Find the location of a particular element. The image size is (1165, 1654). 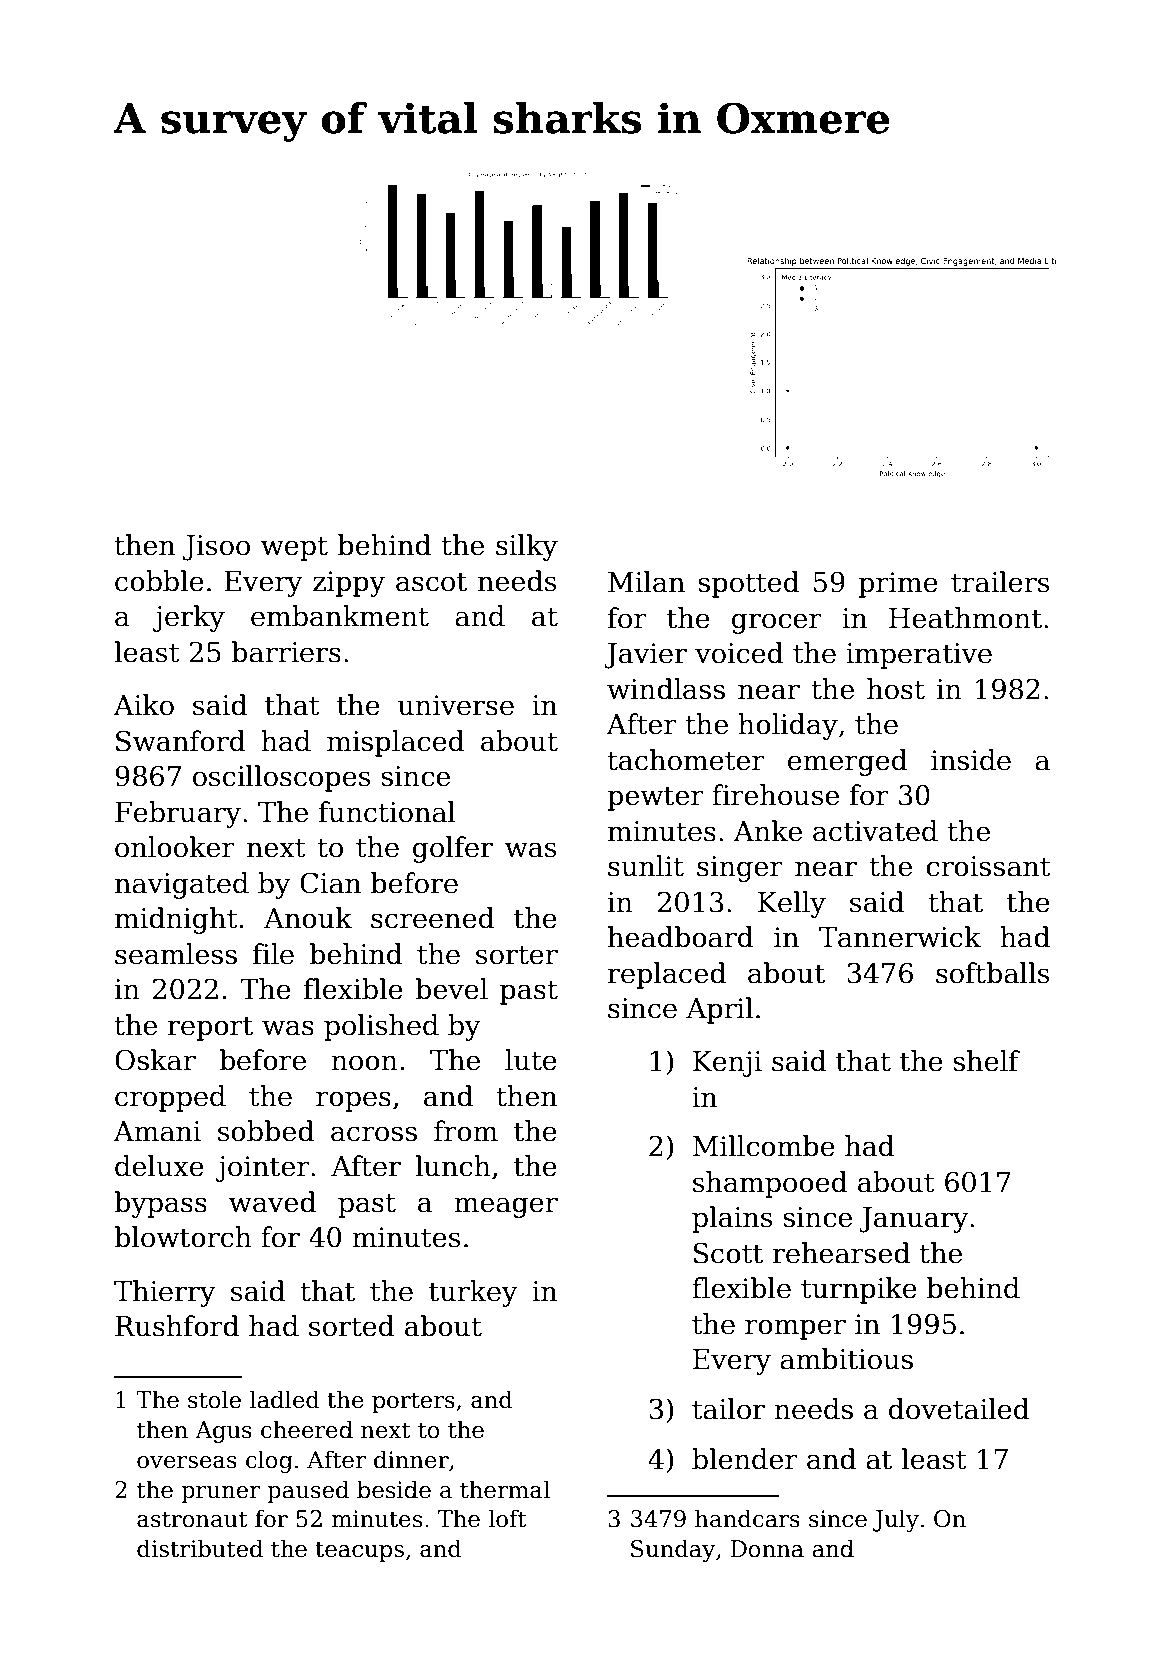

silky is located at coordinates (527, 547).
